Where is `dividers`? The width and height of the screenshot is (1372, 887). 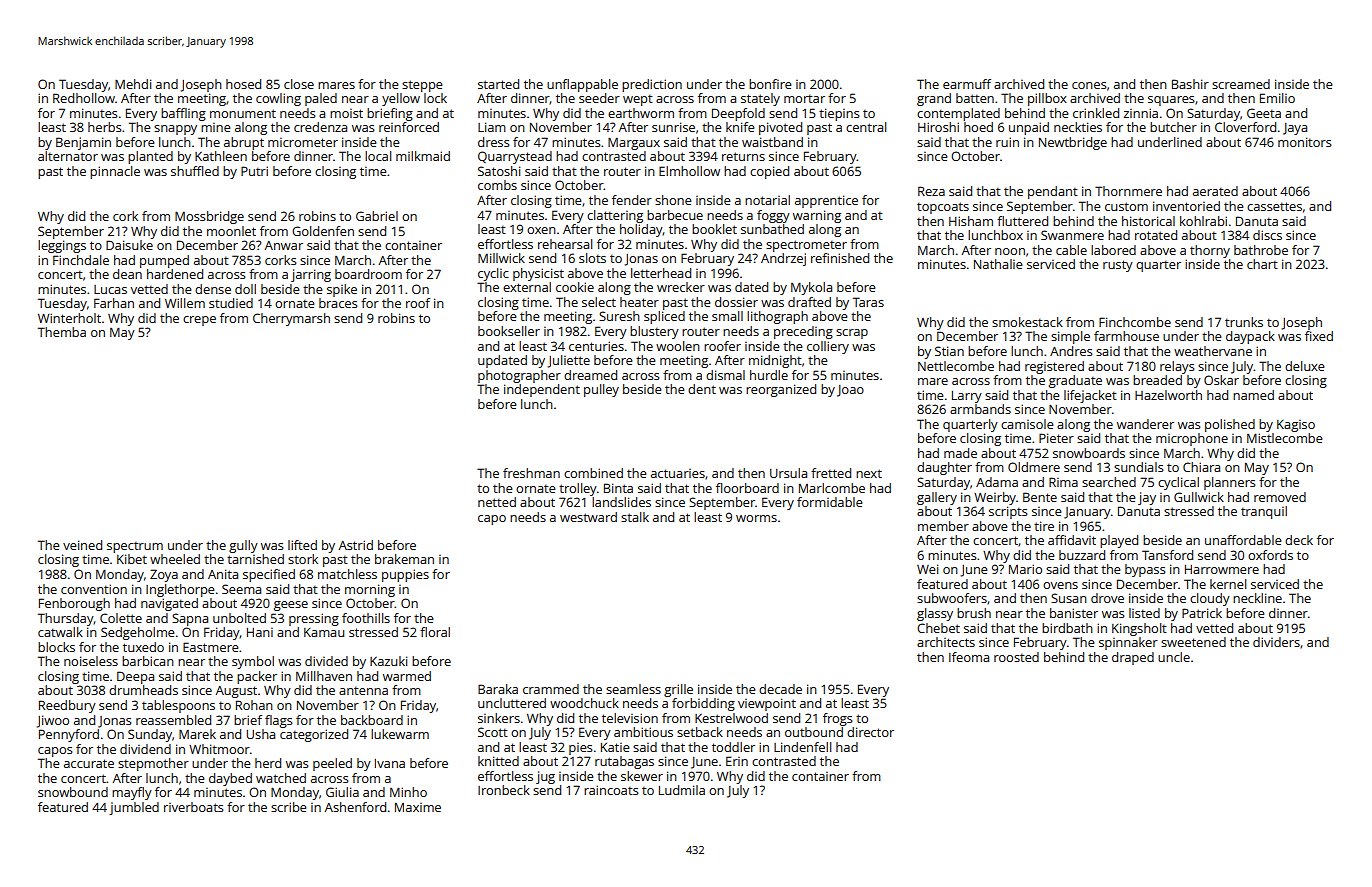 dividers is located at coordinates (1276, 642).
